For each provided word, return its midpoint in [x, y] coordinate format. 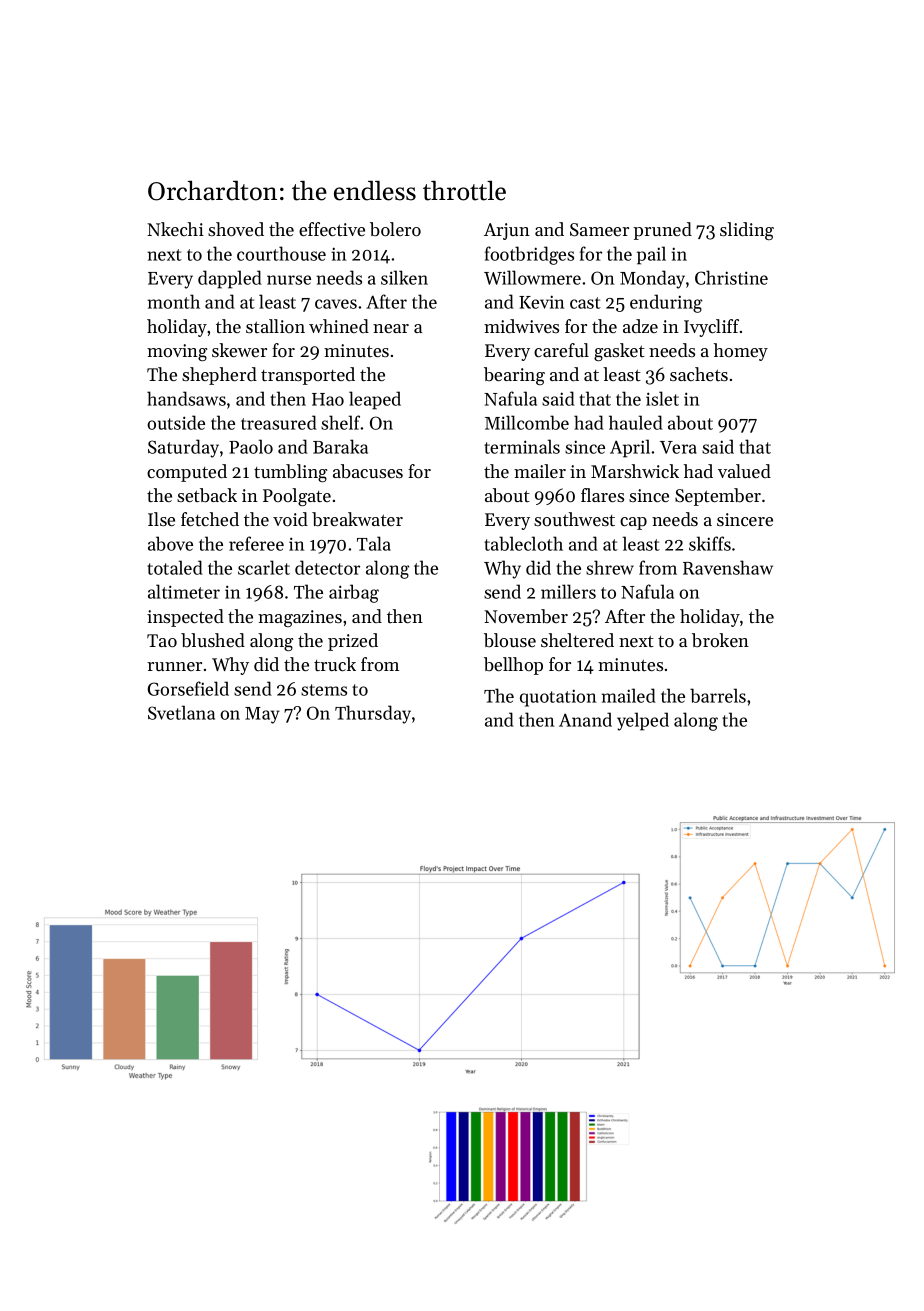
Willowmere [532, 277]
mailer [540, 471]
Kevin [541, 302]
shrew [610, 567]
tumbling [290, 473]
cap [633, 523]
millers [568, 591]
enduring [666, 303]
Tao [162, 640]
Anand [585, 719]
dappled [230, 279]
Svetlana [181, 712]
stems [324, 690]
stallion [275, 326]
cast [585, 303]
